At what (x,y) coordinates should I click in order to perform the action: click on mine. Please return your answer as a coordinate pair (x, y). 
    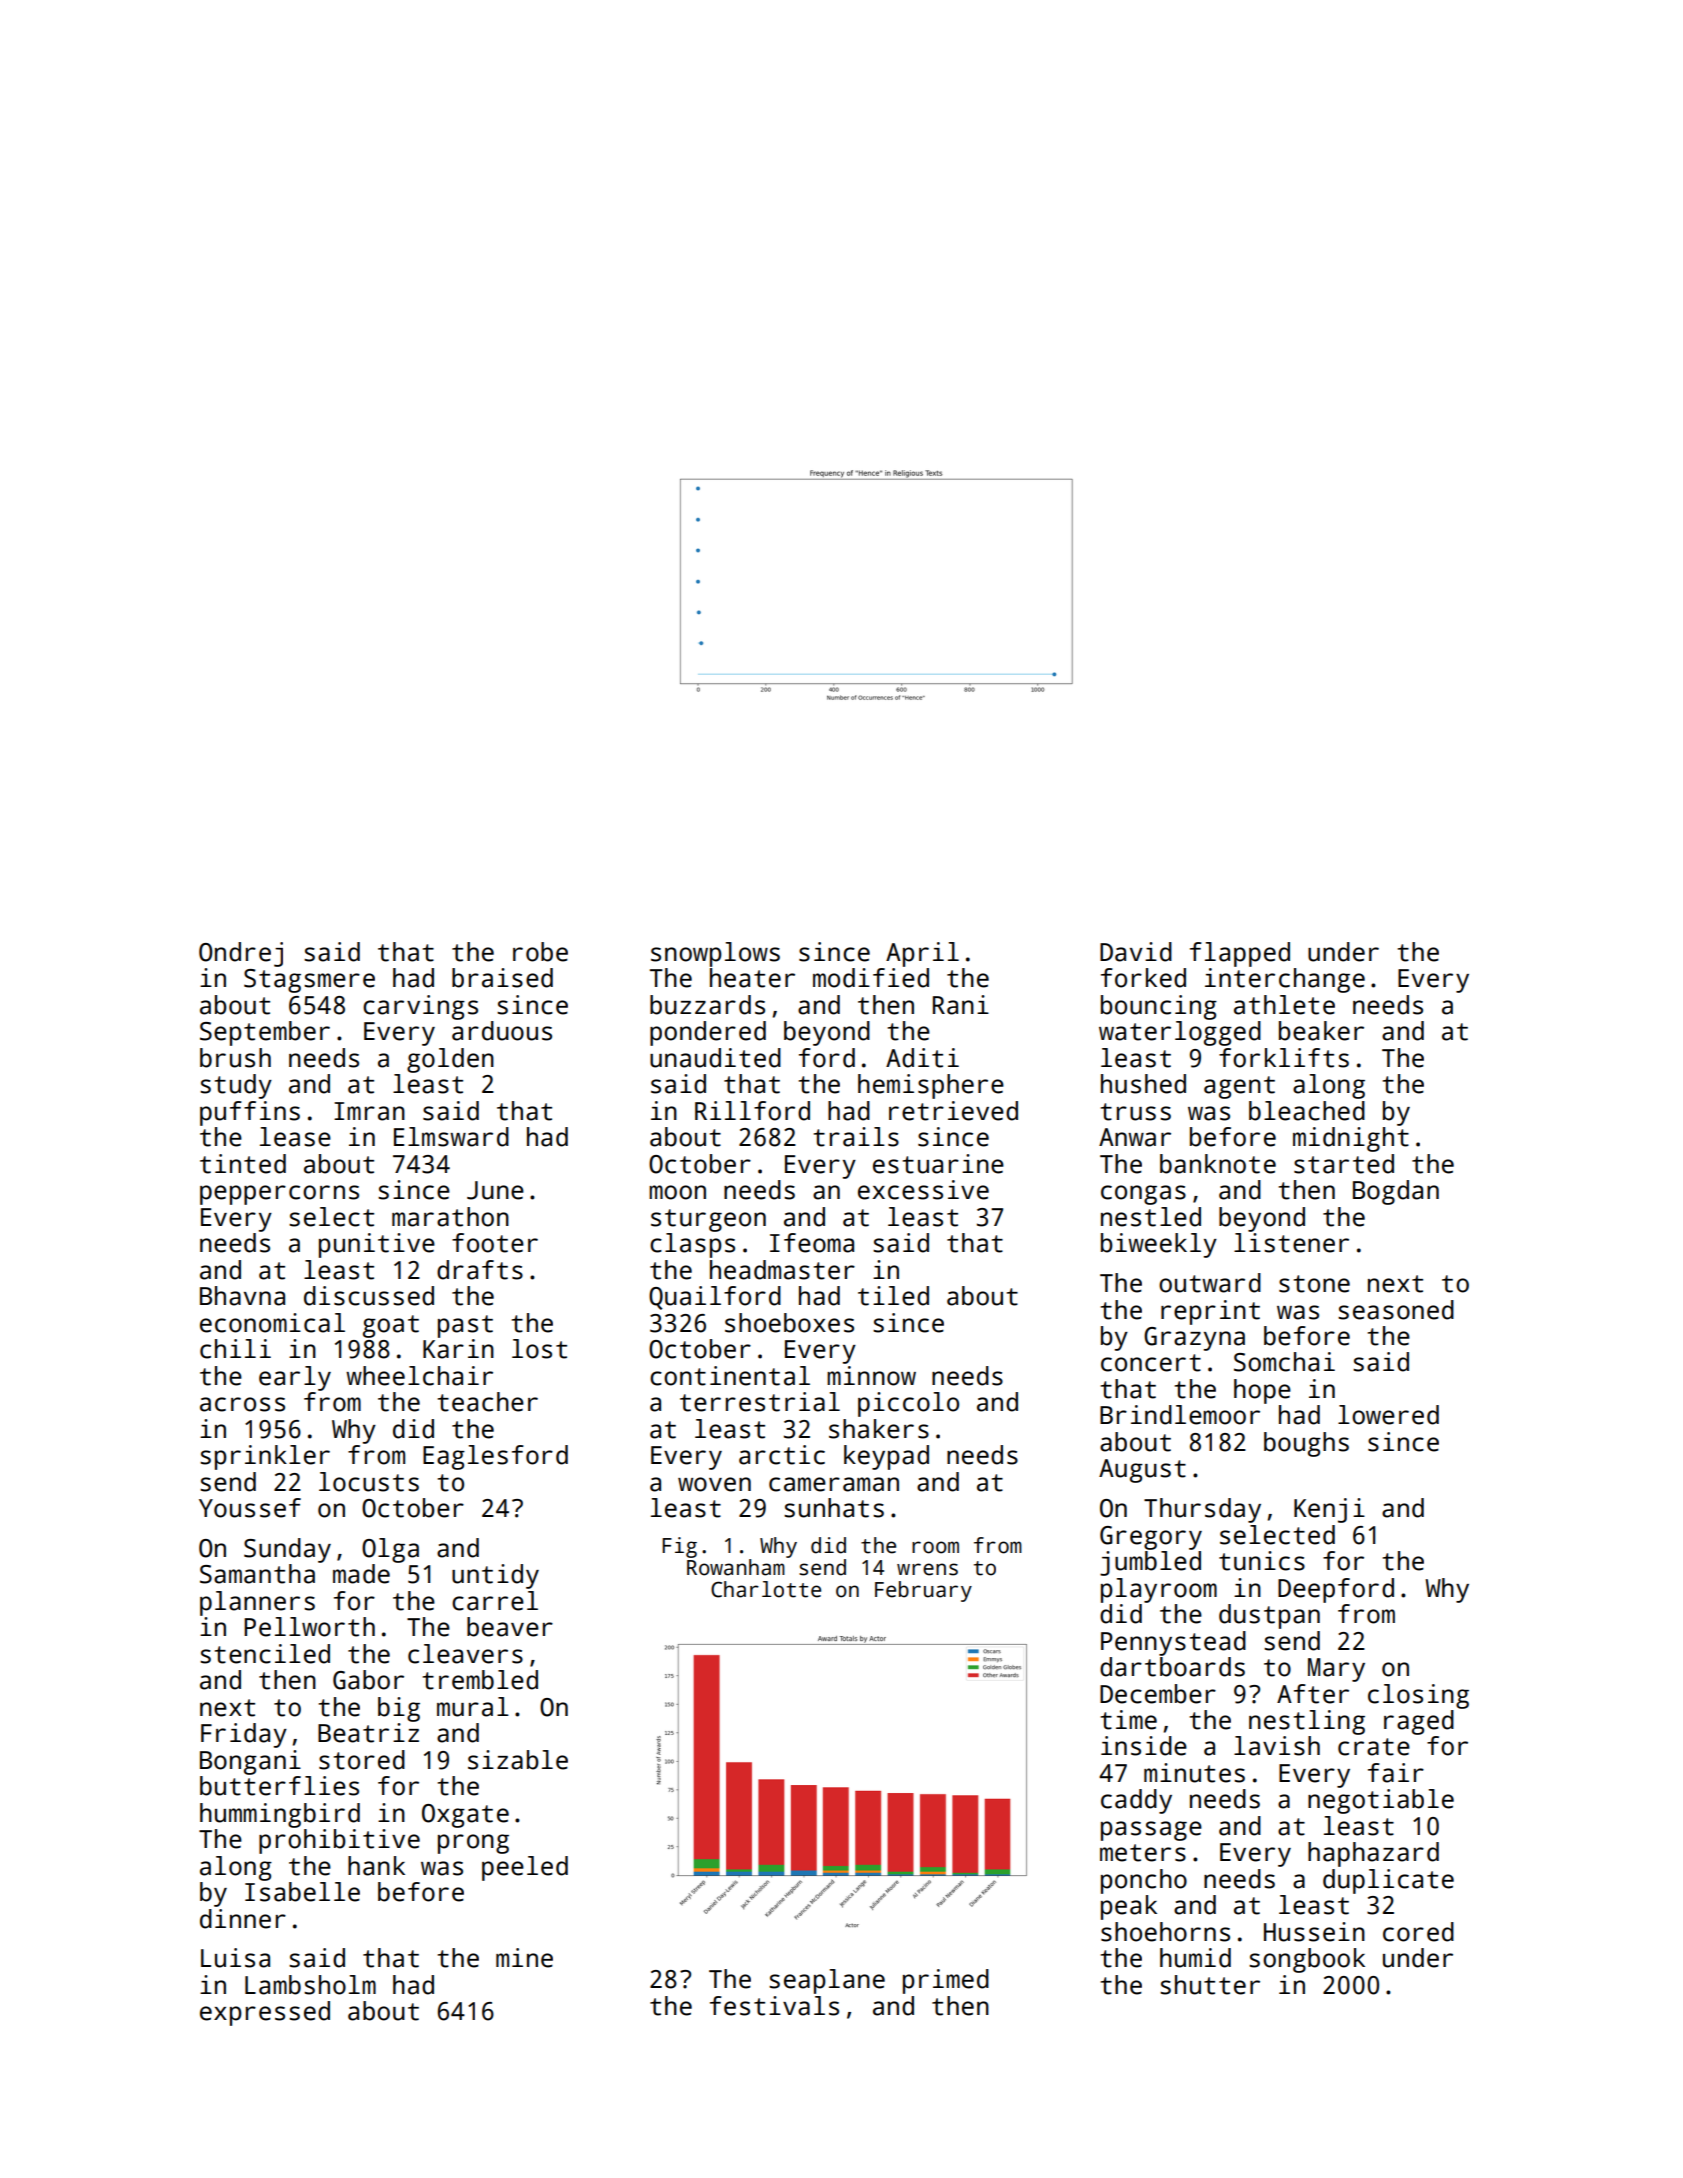
    Looking at the image, I should click on (524, 1958).
